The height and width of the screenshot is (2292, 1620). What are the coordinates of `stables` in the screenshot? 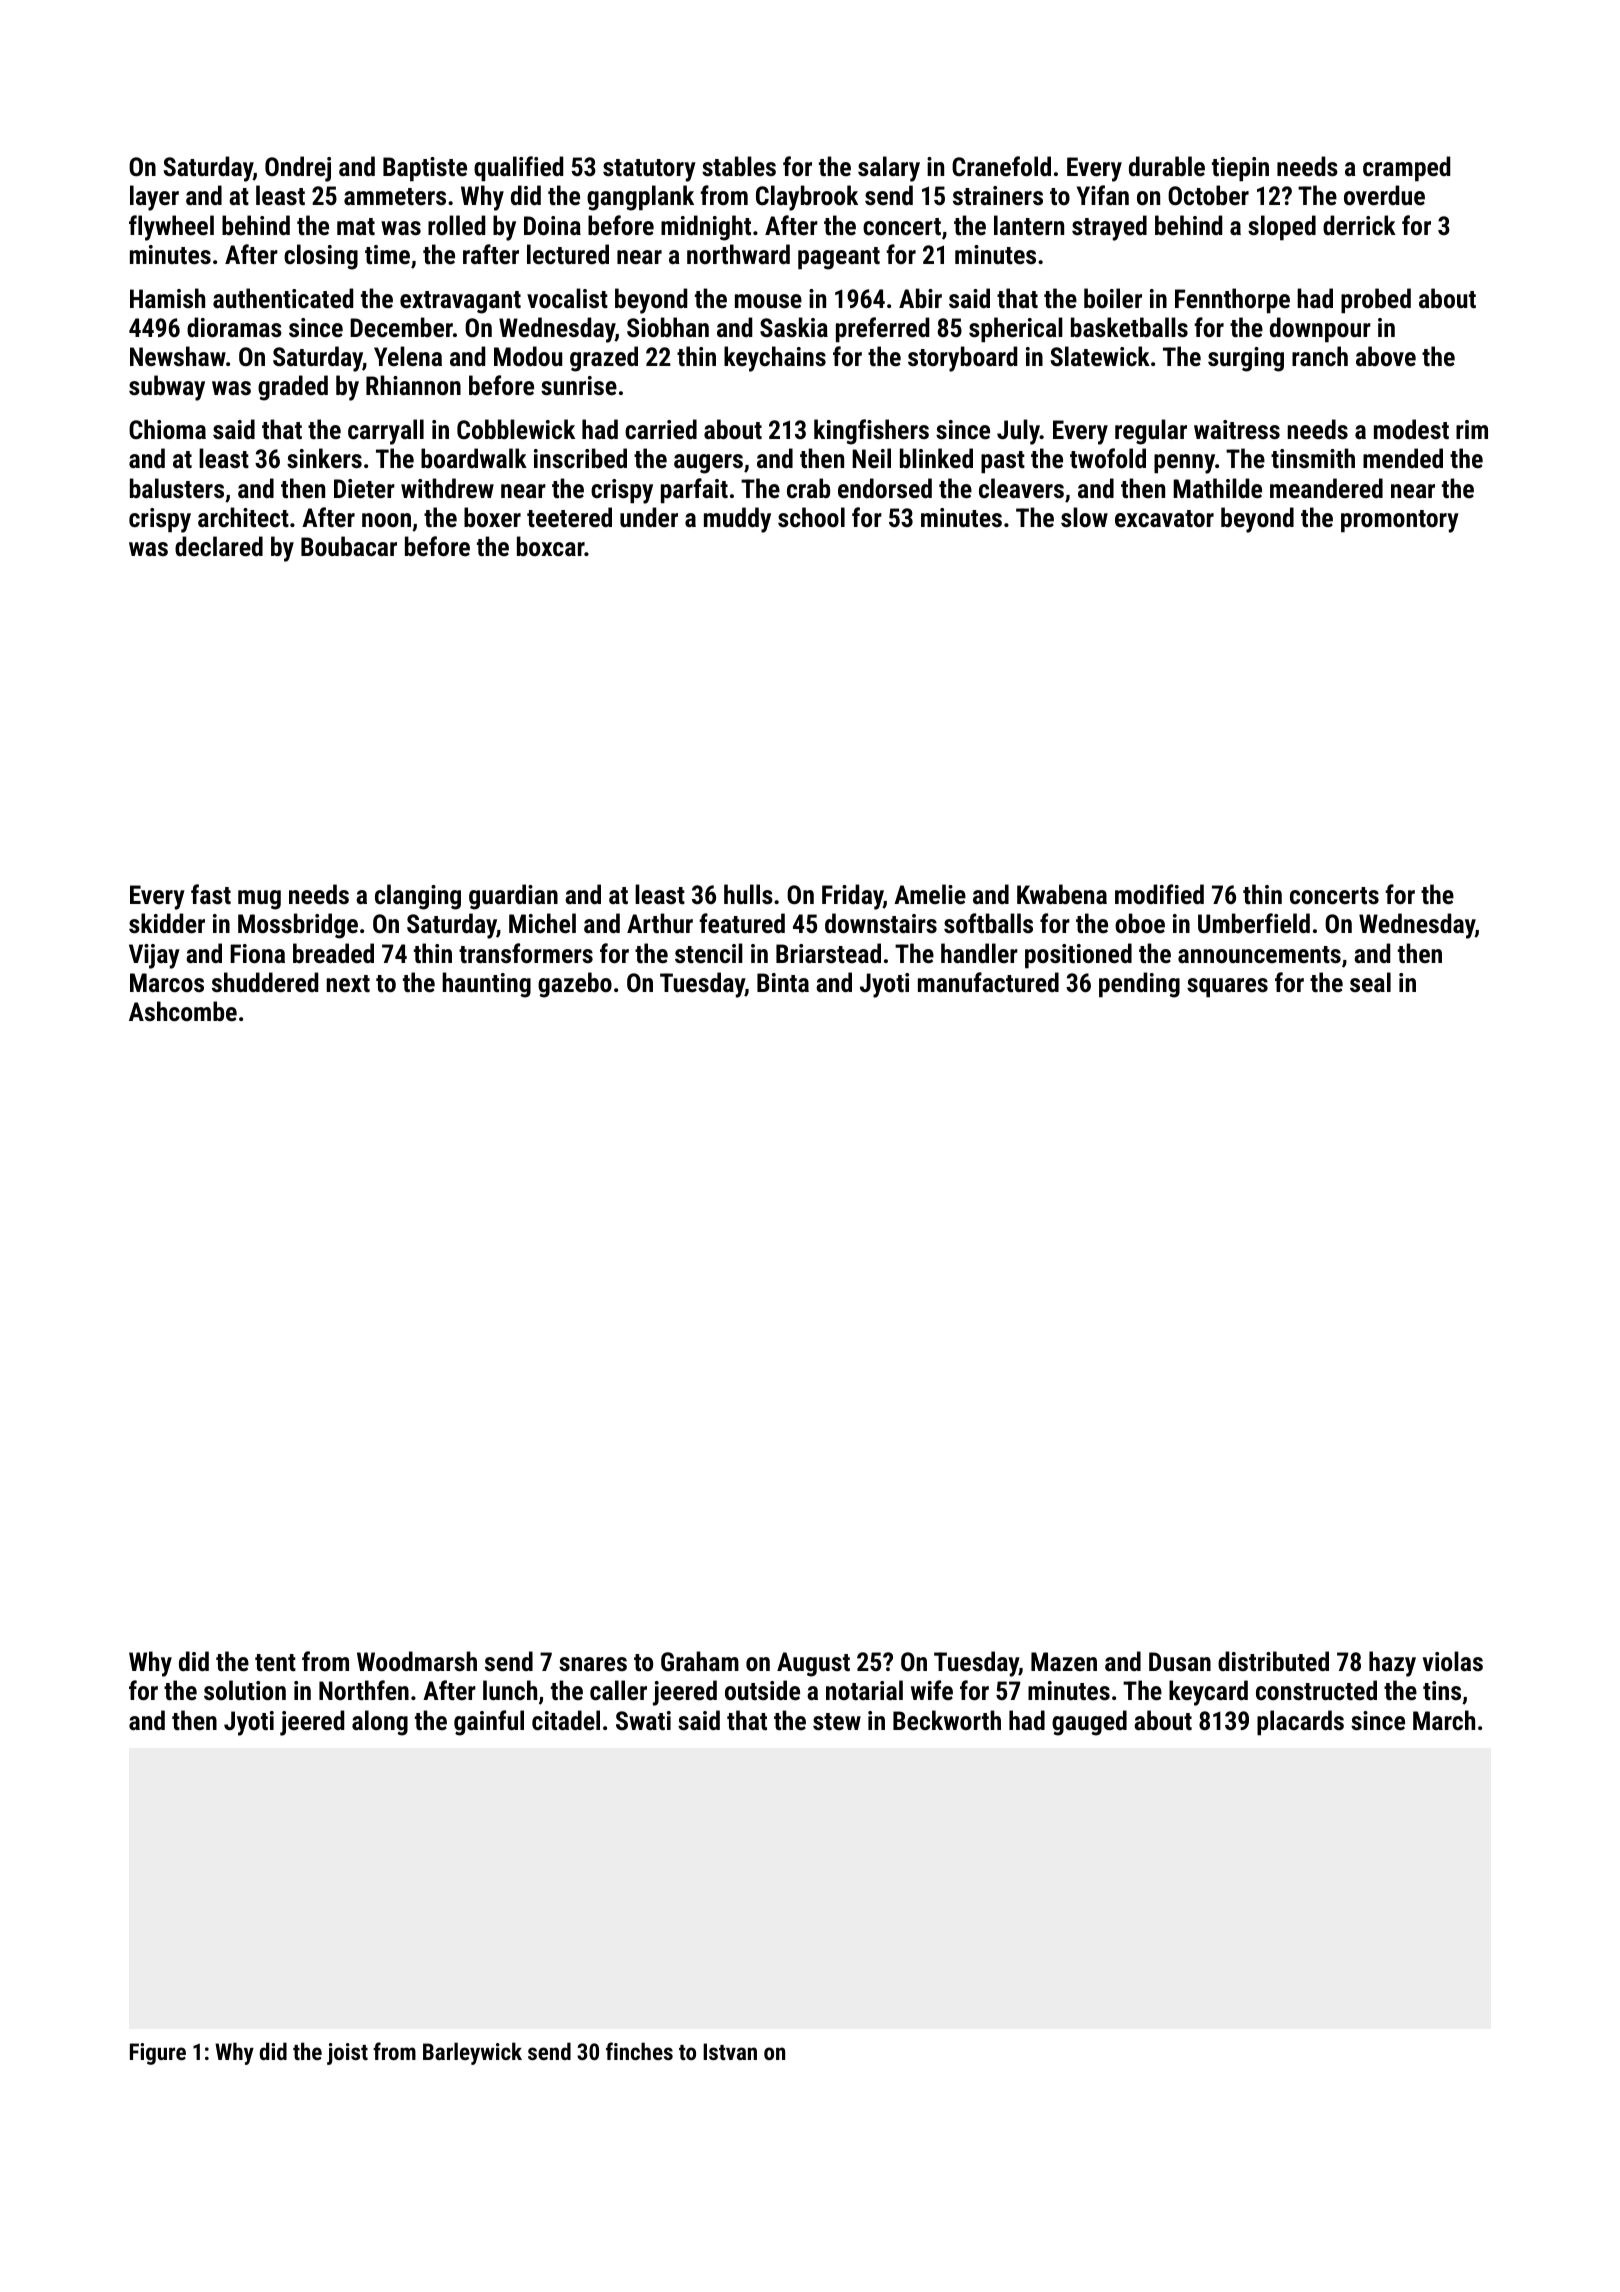 It's located at (739, 166).
